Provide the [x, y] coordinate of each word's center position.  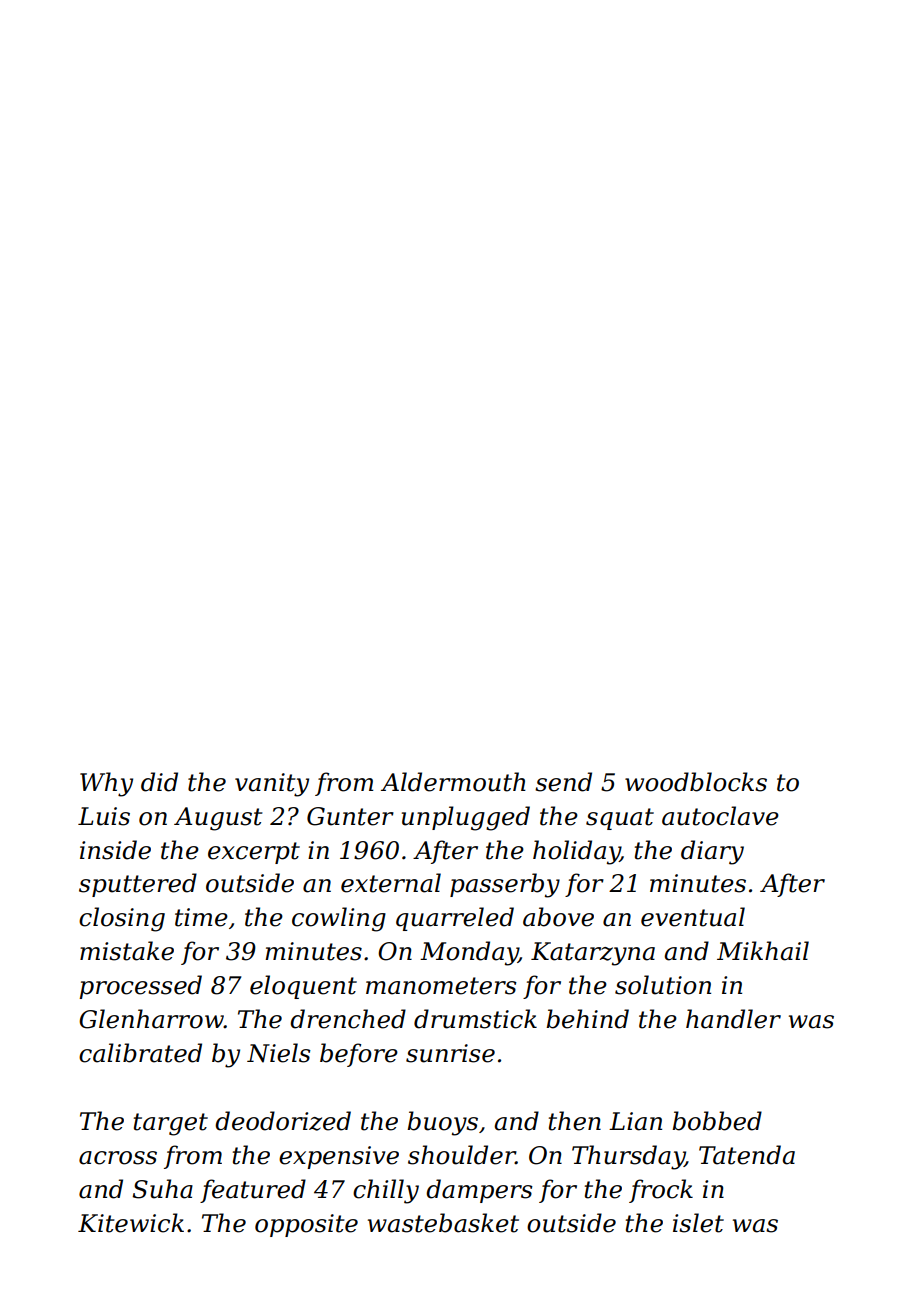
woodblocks [696, 782]
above [558, 917]
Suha [162, 1189]
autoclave [720, 816]
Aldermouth [453, 782]
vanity [272, 785]
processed [140, 987]
